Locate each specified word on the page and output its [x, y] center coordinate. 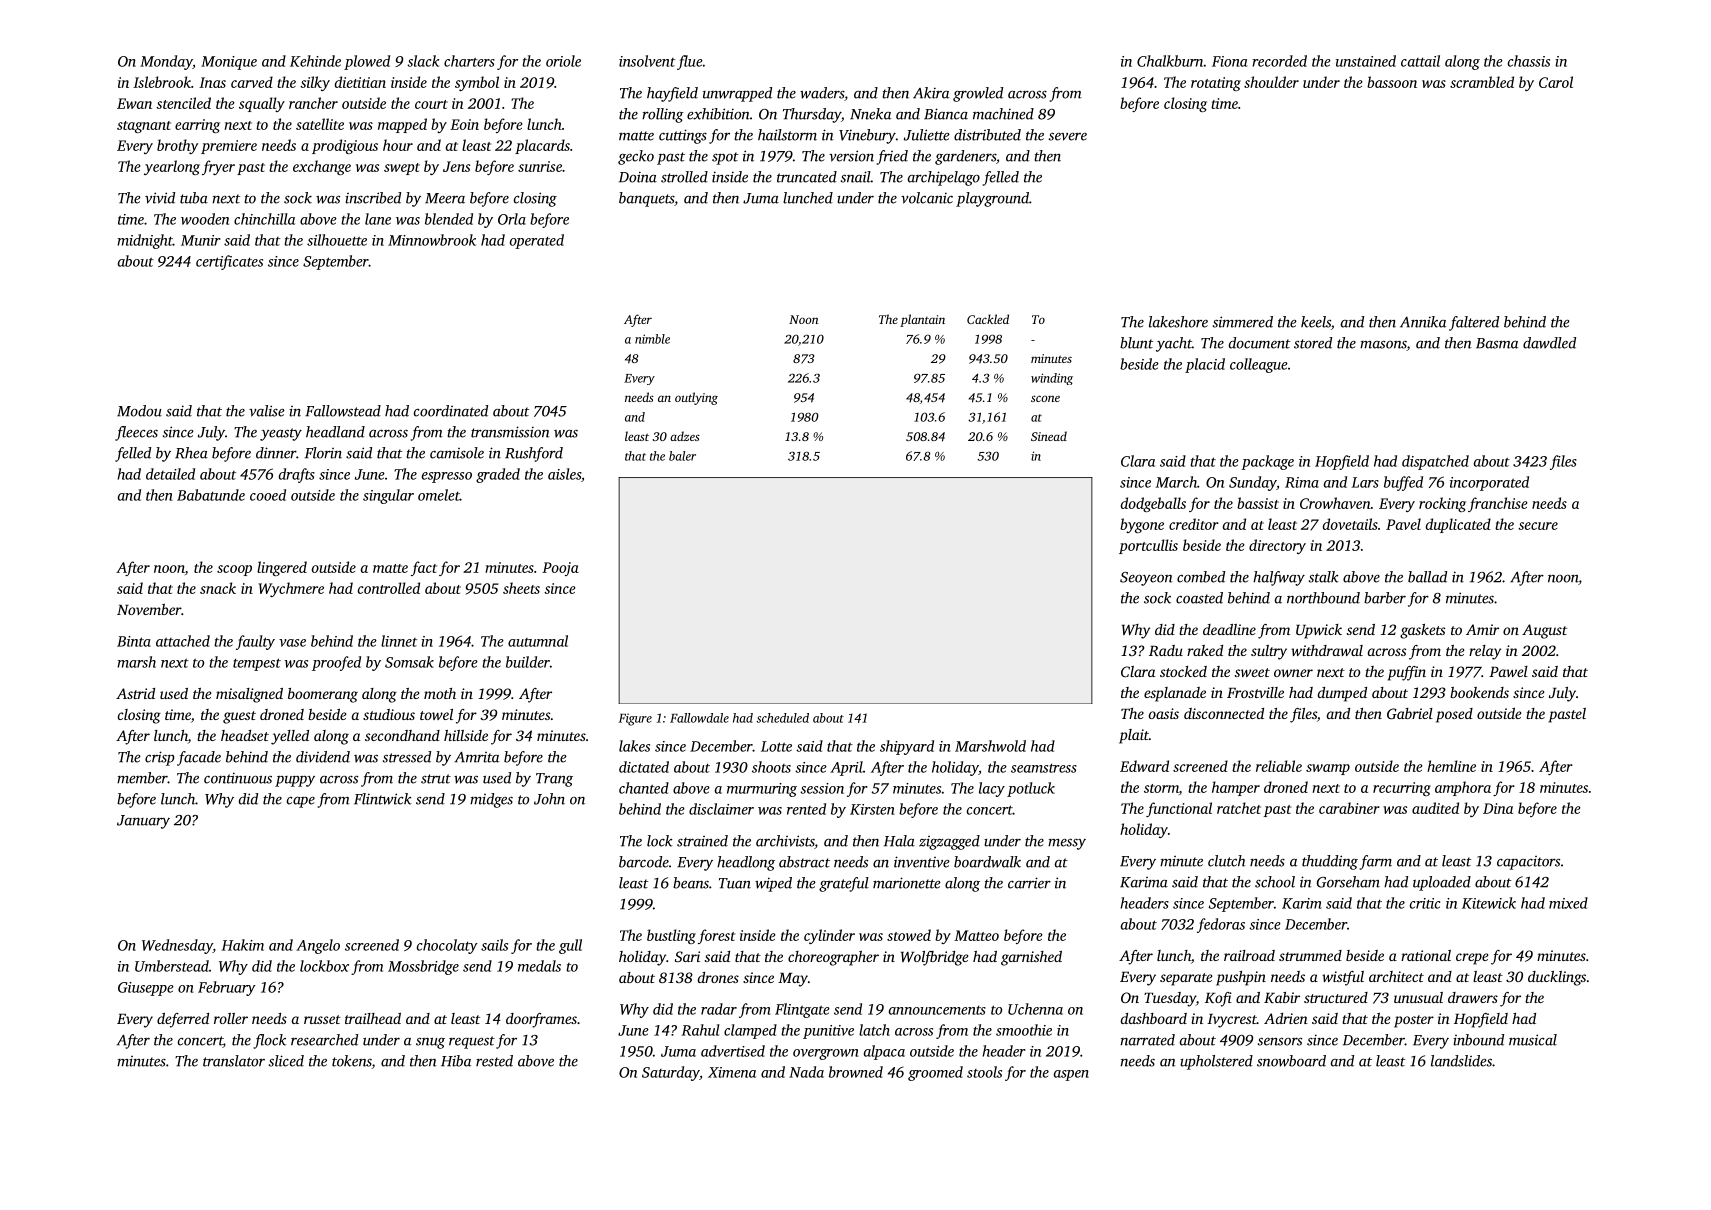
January [143, 822]
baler [682, 456]
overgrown [825, 1054]
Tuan [735, 883]
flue [690, 62]
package [1267, 462]
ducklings [1557, 978]
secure [1538, 526]
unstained [1366, 61]
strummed [1310, 955]
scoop [234, 570]
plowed [367, 62]
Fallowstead [343, 411]
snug [430, 1043]
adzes [685, 436]
